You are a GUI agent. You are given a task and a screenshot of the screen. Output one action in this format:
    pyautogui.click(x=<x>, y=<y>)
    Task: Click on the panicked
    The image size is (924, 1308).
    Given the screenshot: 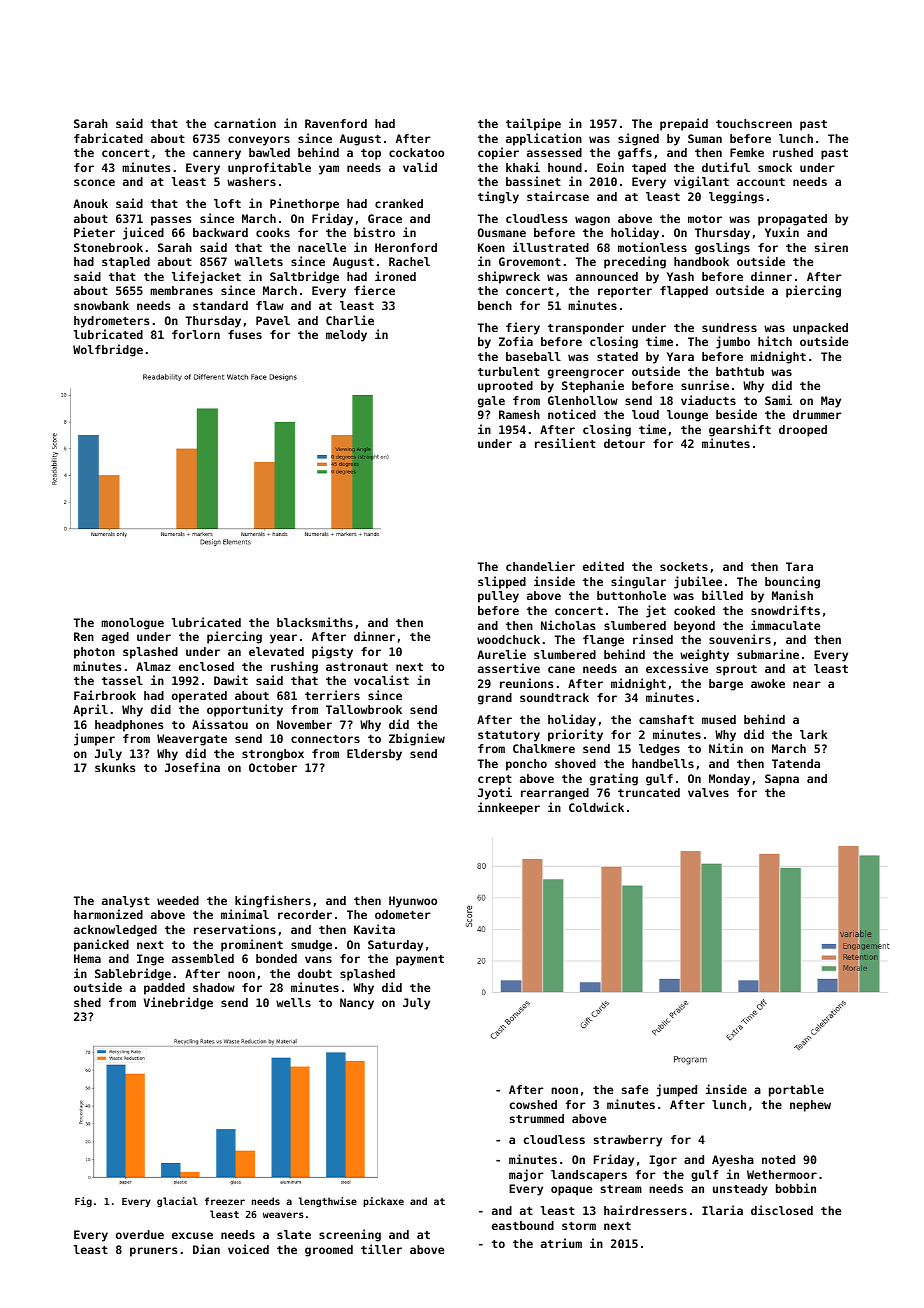 What is the action you would take?
    pyautogui.click(x=101, y=945)
